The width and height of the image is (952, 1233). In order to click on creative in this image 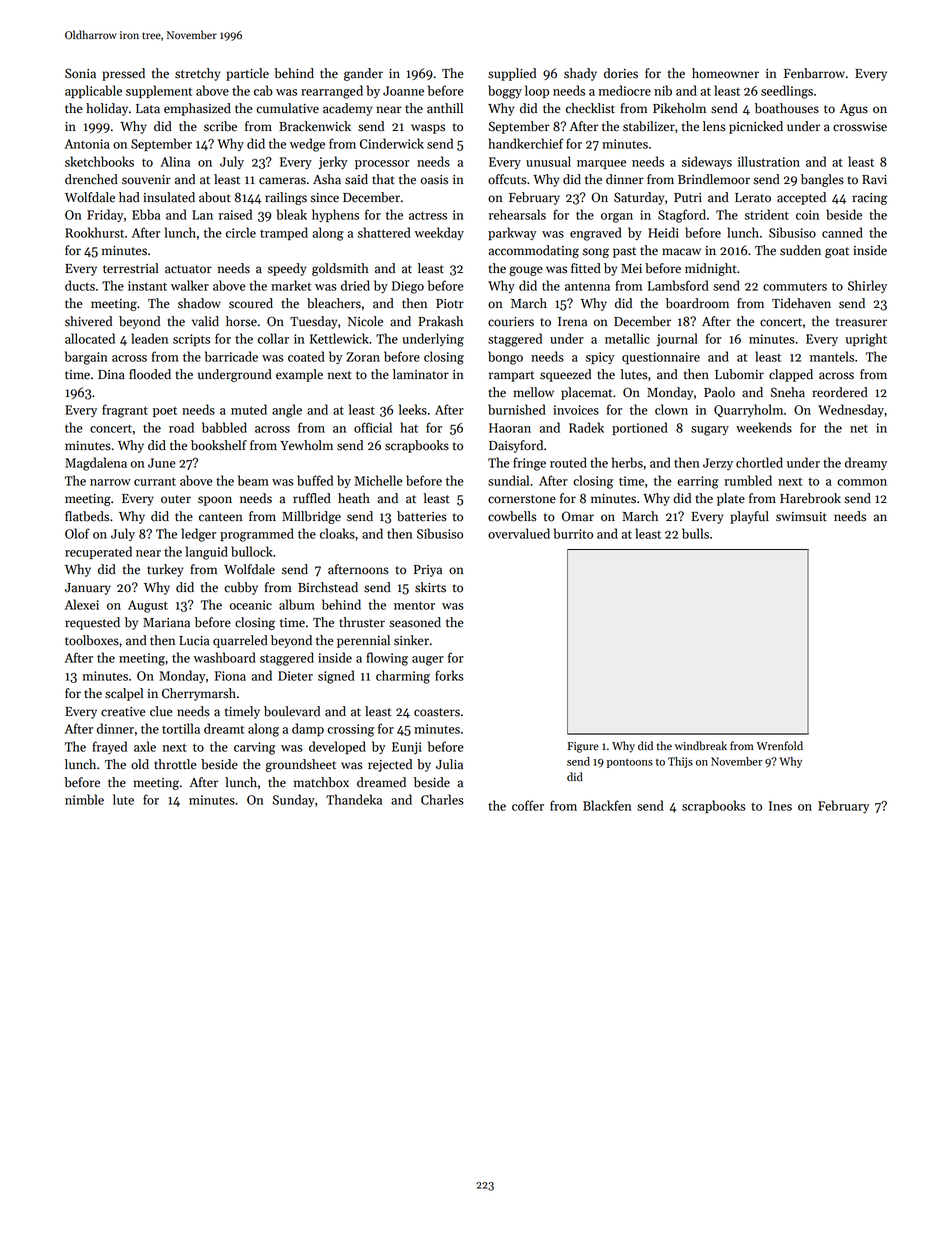, I will do `click(123, 712)`.
